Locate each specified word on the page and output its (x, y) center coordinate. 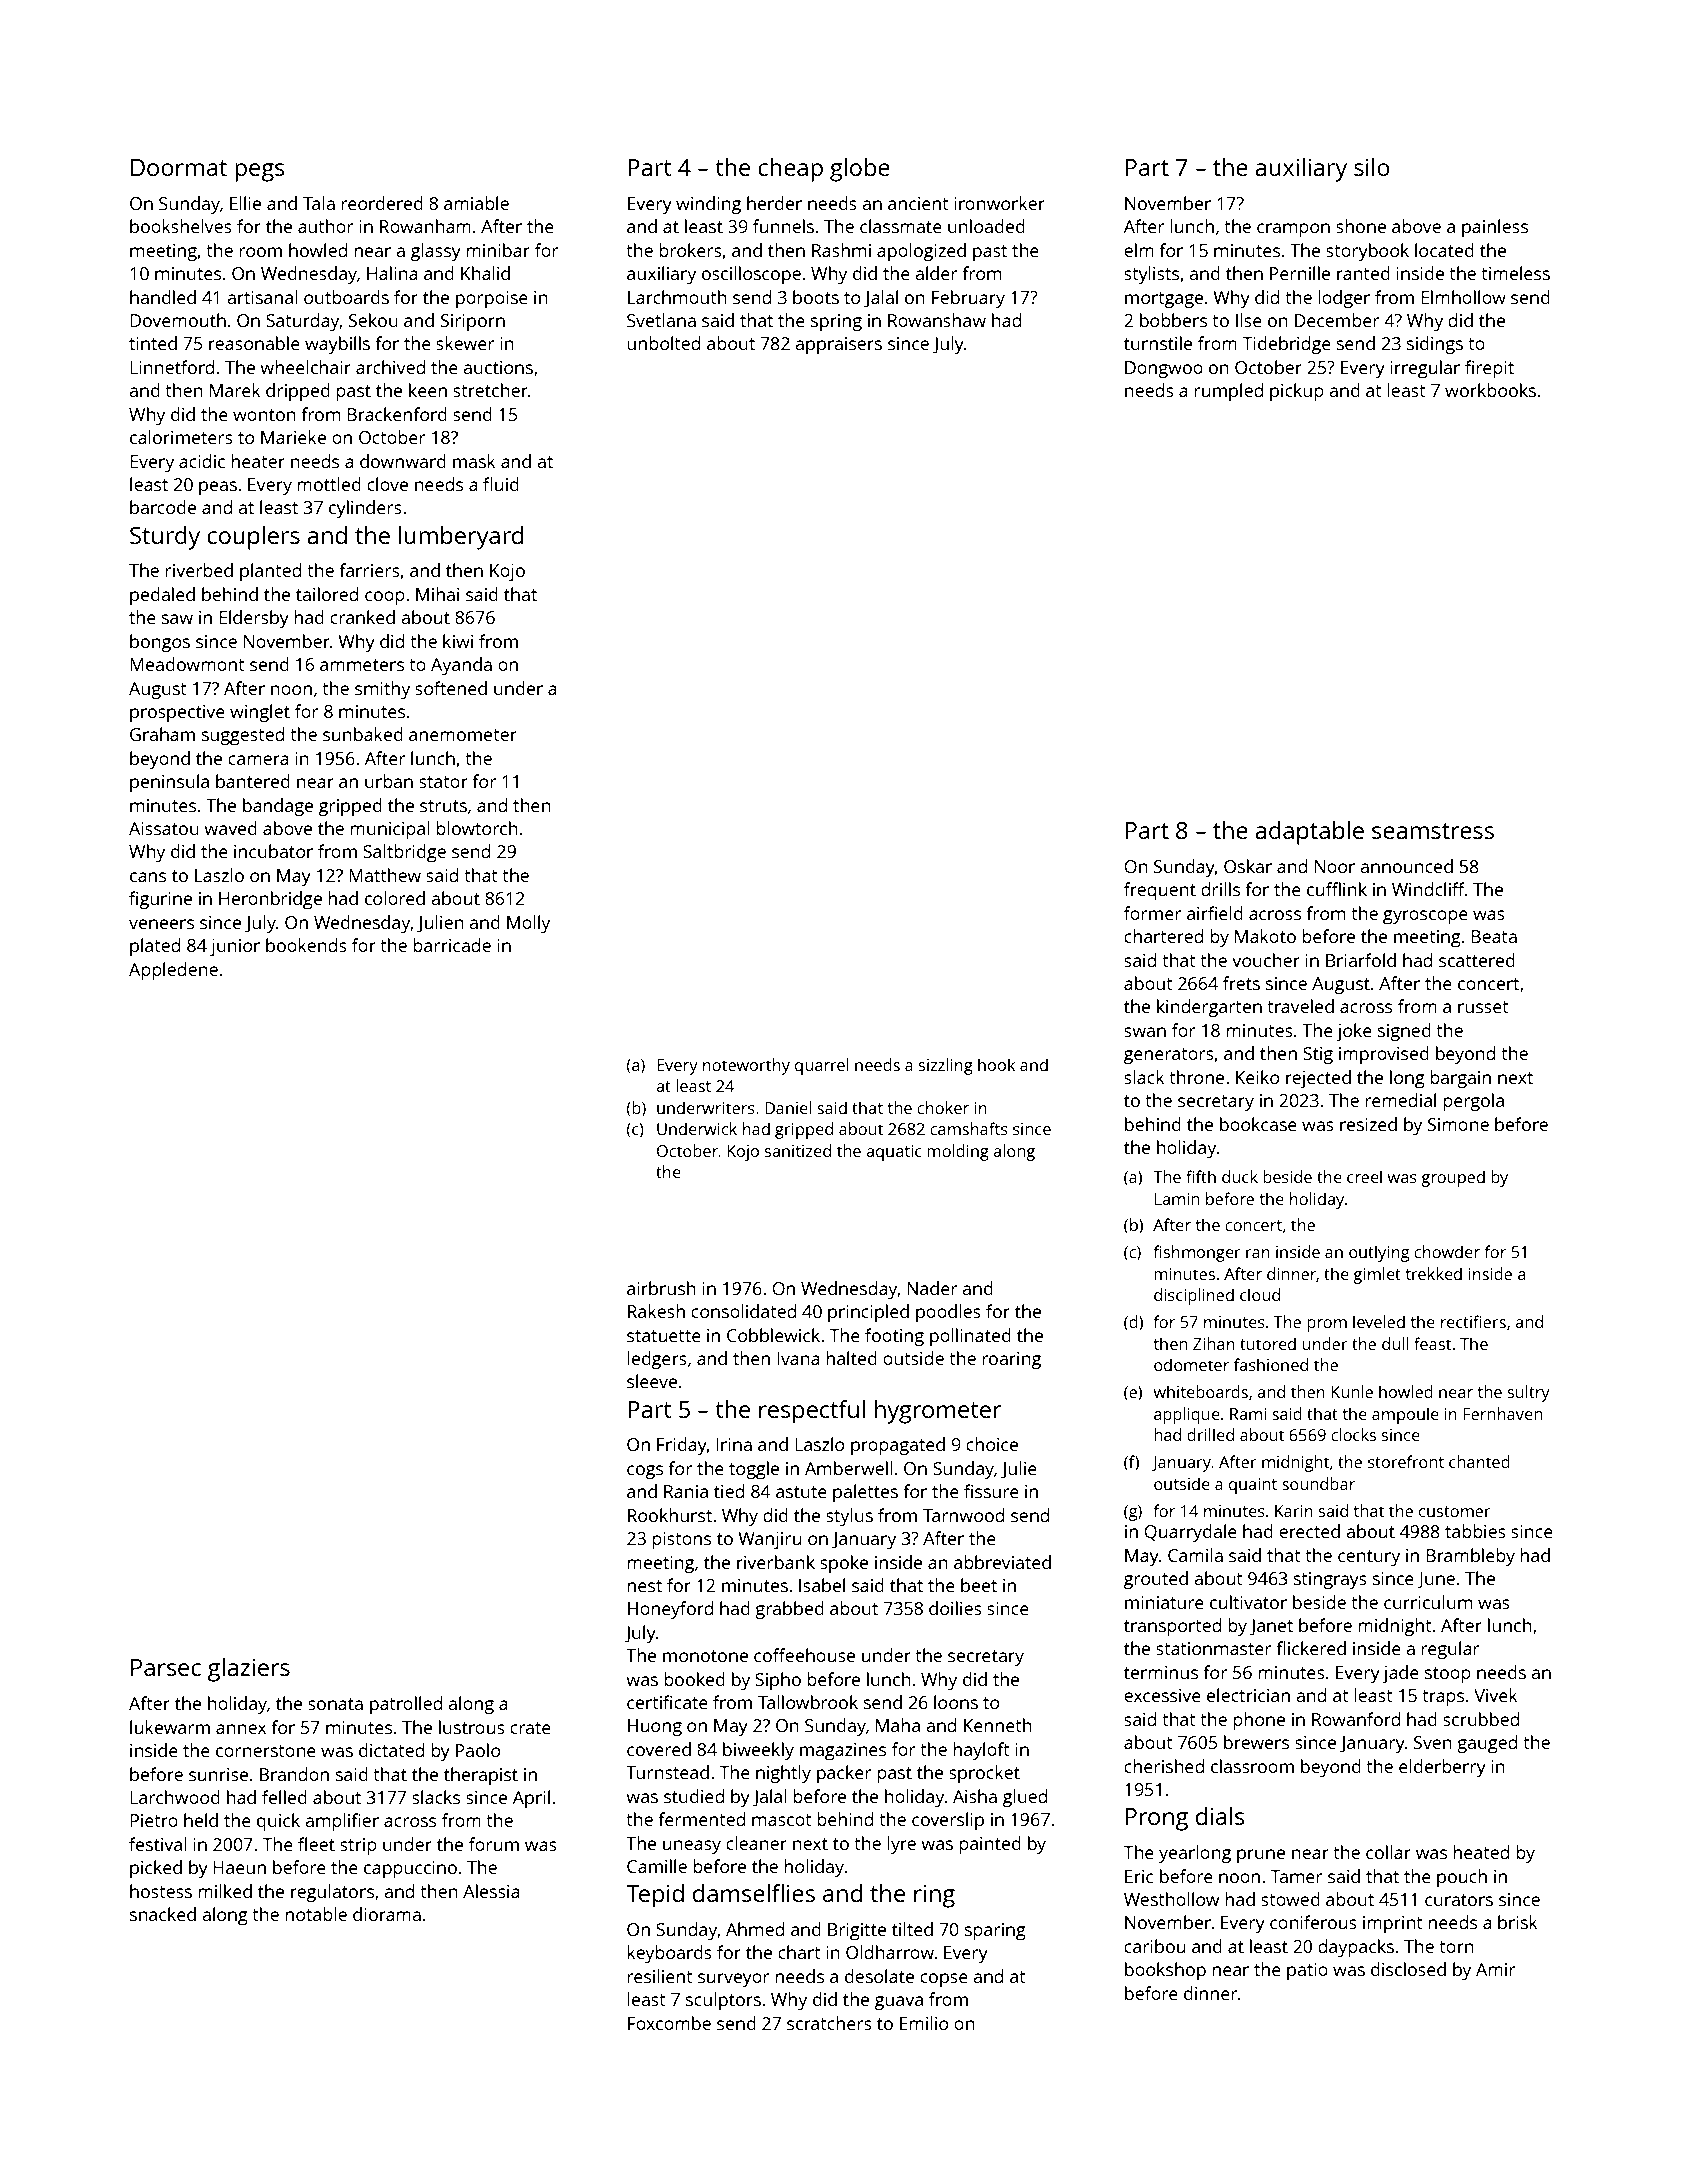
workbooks (1490, 390)
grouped (1453, 1178)
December (1337, 320)
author (325, 226)
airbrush (661, 1288)
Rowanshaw (937, 320)
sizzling (946, 1066)
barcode (163, 507)
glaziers (249, 1670)
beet (979, 1585)
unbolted (663, 343)
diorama (387, 1914)
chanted (1479, 1461)
